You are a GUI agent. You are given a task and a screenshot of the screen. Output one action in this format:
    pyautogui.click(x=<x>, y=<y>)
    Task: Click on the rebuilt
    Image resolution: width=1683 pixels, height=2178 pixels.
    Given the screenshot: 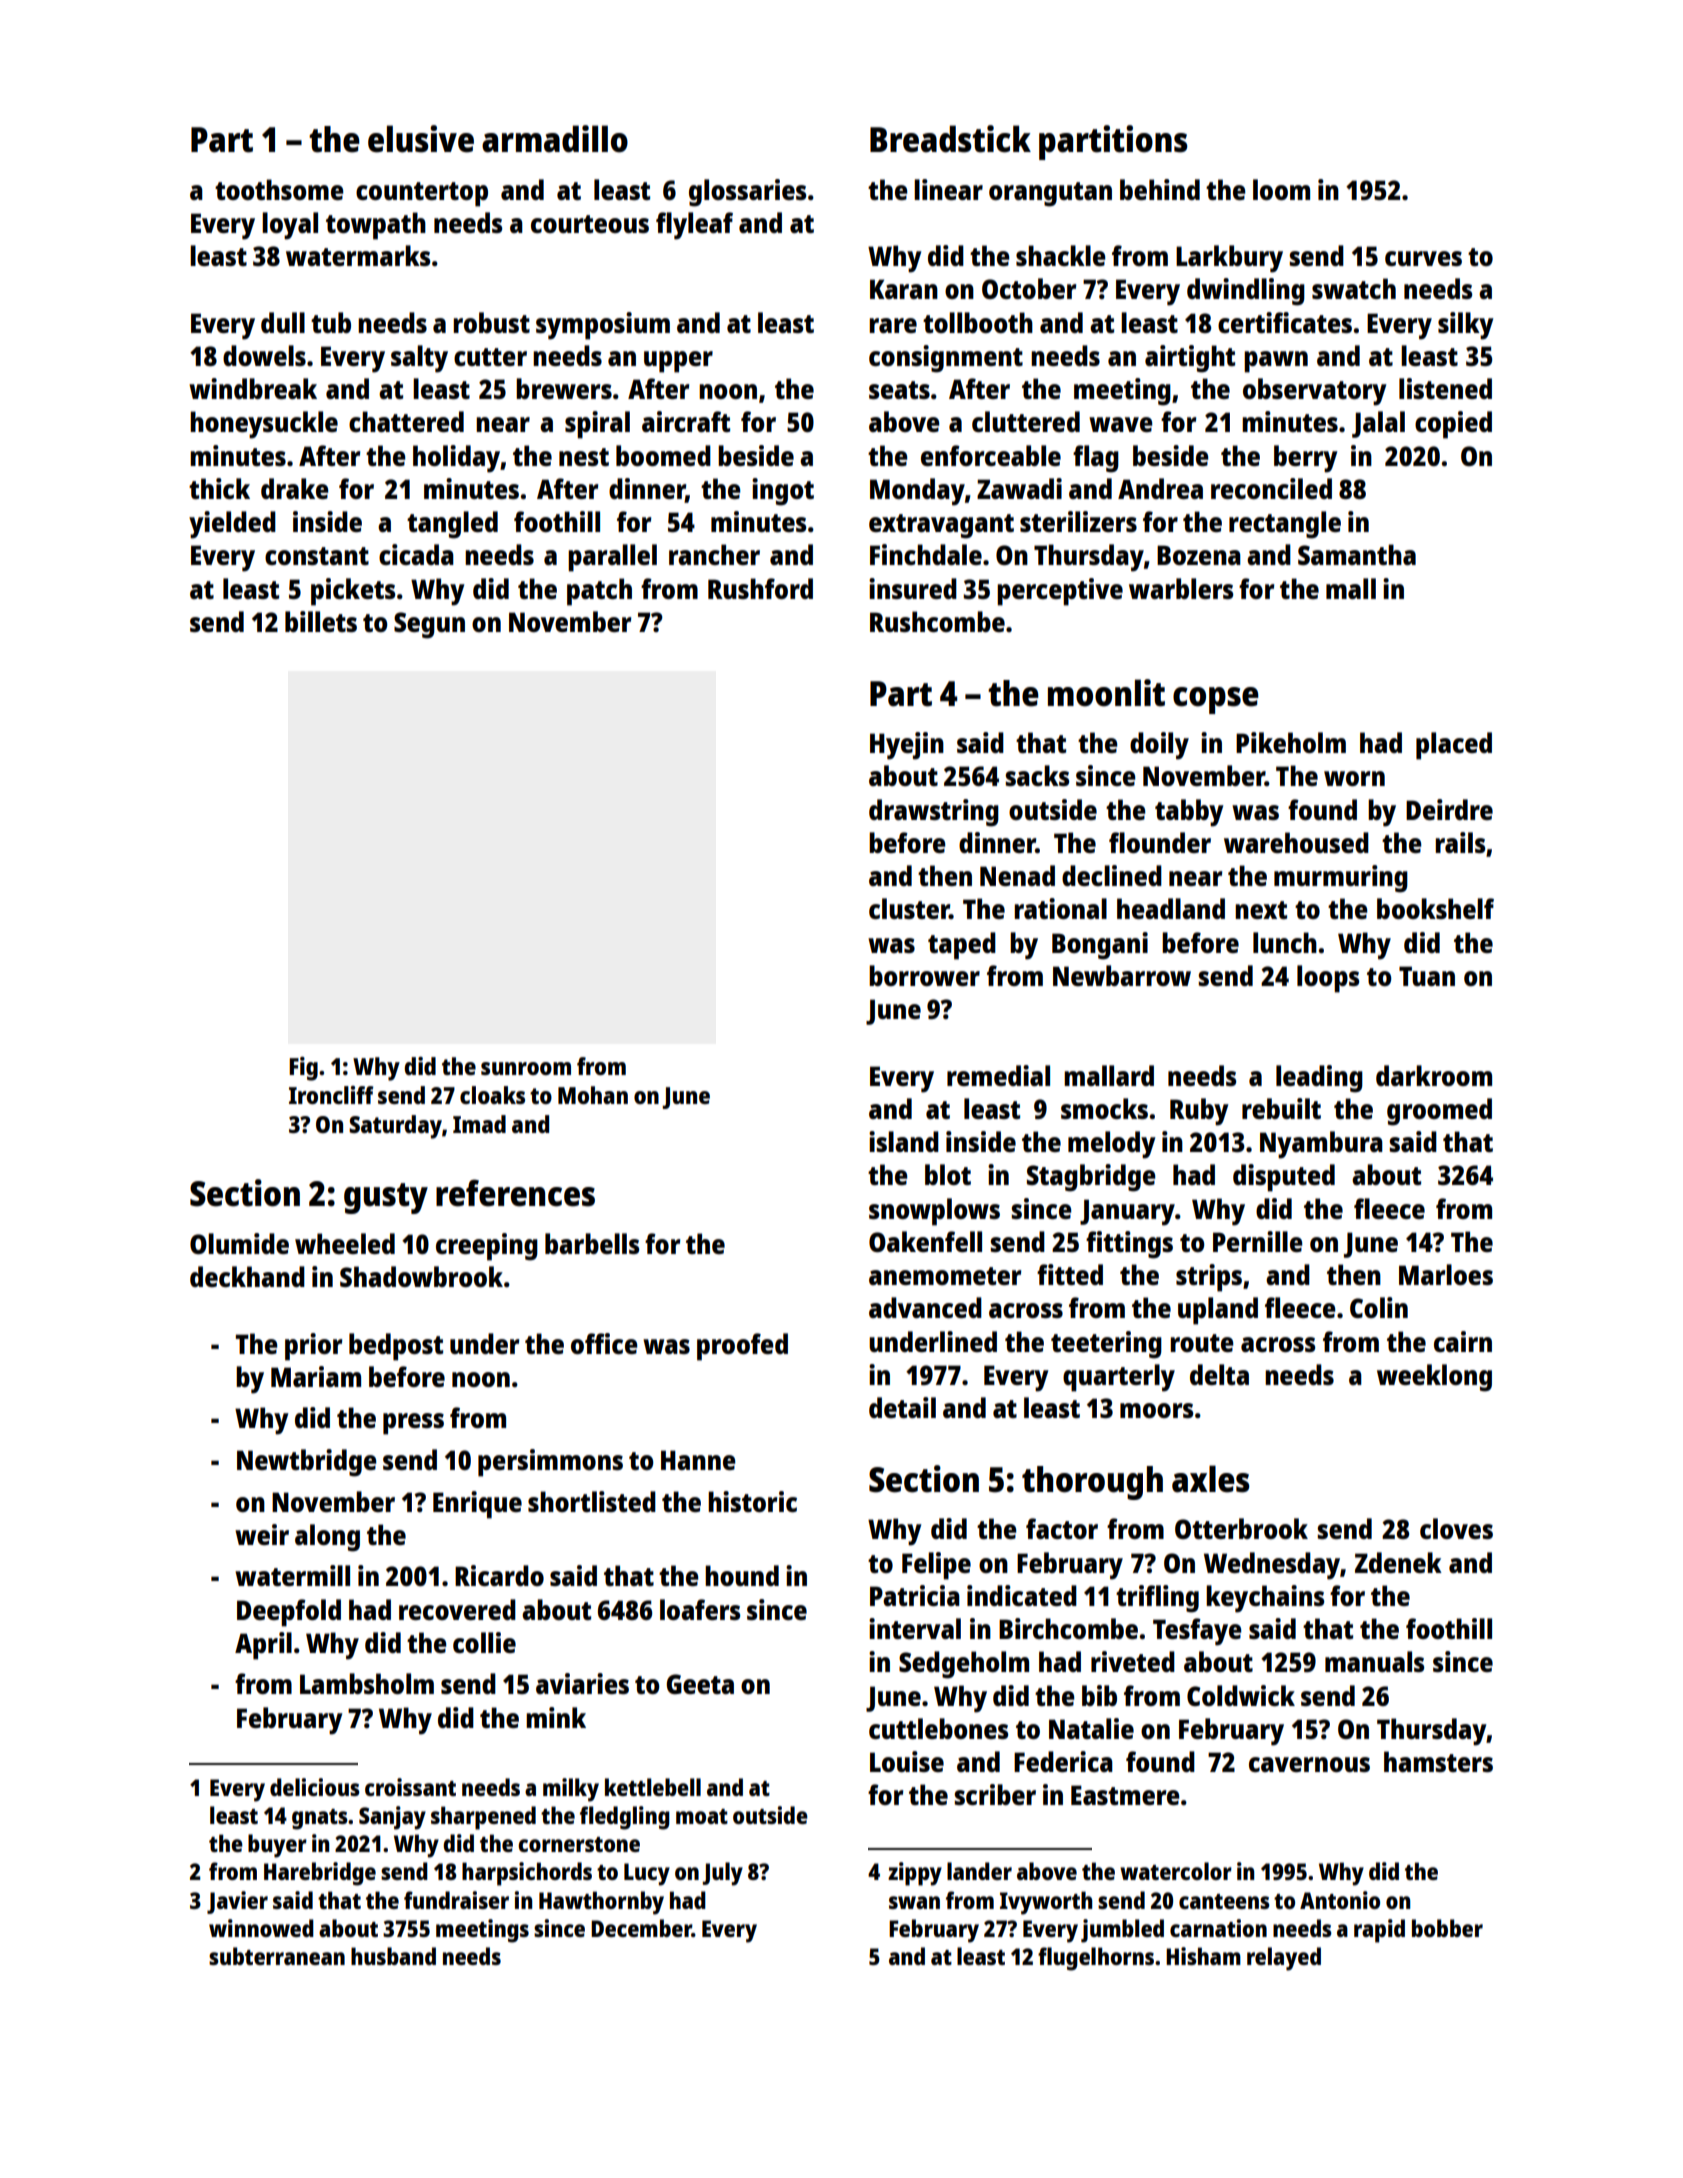 What is the action you would take?
    pyautogui.click(x=1281, y=1108)
